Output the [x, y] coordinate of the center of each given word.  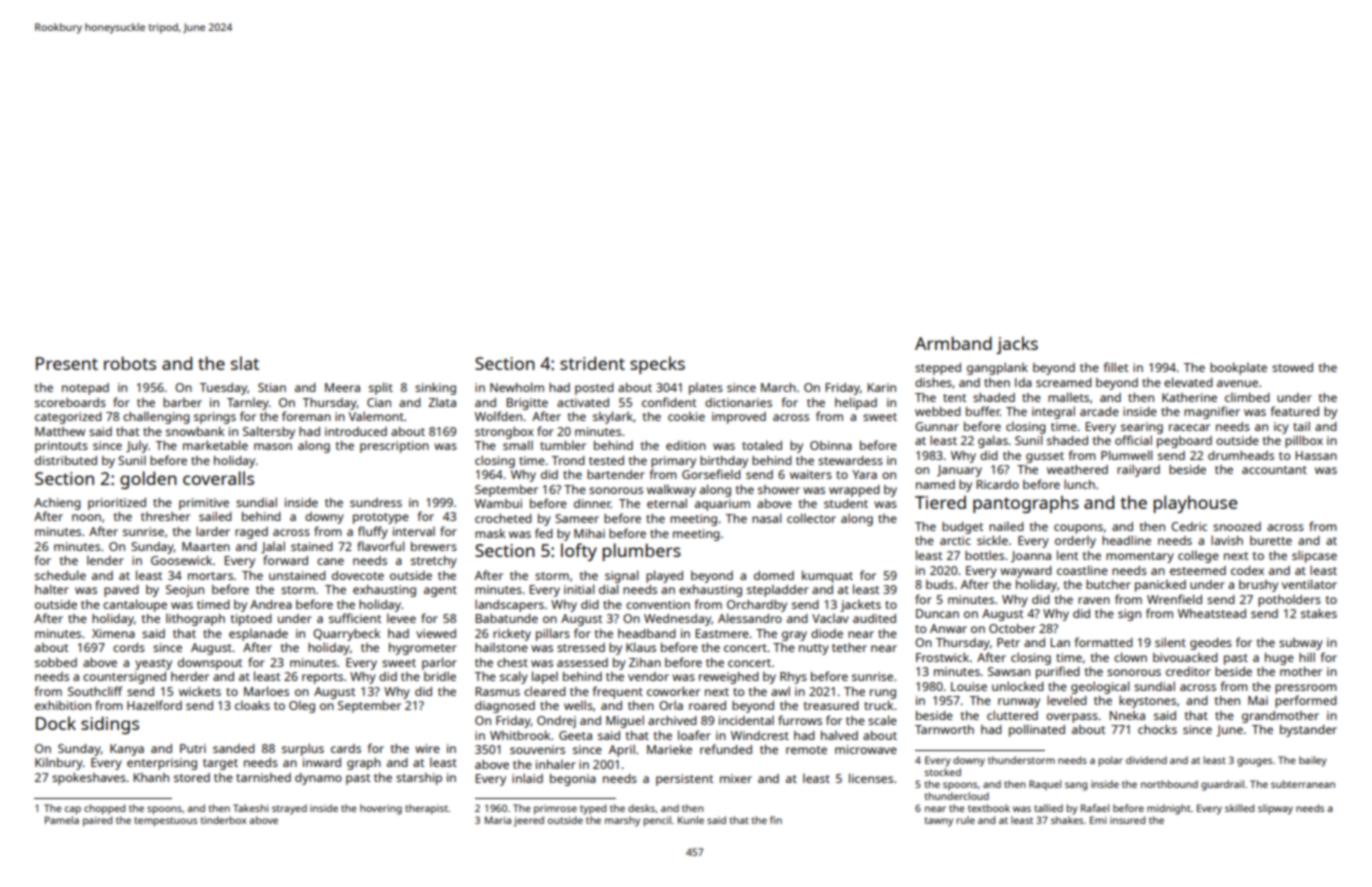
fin [776, 820]
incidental [746, 720]
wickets [200, 691]
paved [121, 591]
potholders [1289, 601]
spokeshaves [89, 778]
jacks [1017, 345]
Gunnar [937, 426]
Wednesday [677, 620]
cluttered [1012, 715]
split [381, 388]
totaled [762, 445]
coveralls [218, 478]
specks [657, 365]
